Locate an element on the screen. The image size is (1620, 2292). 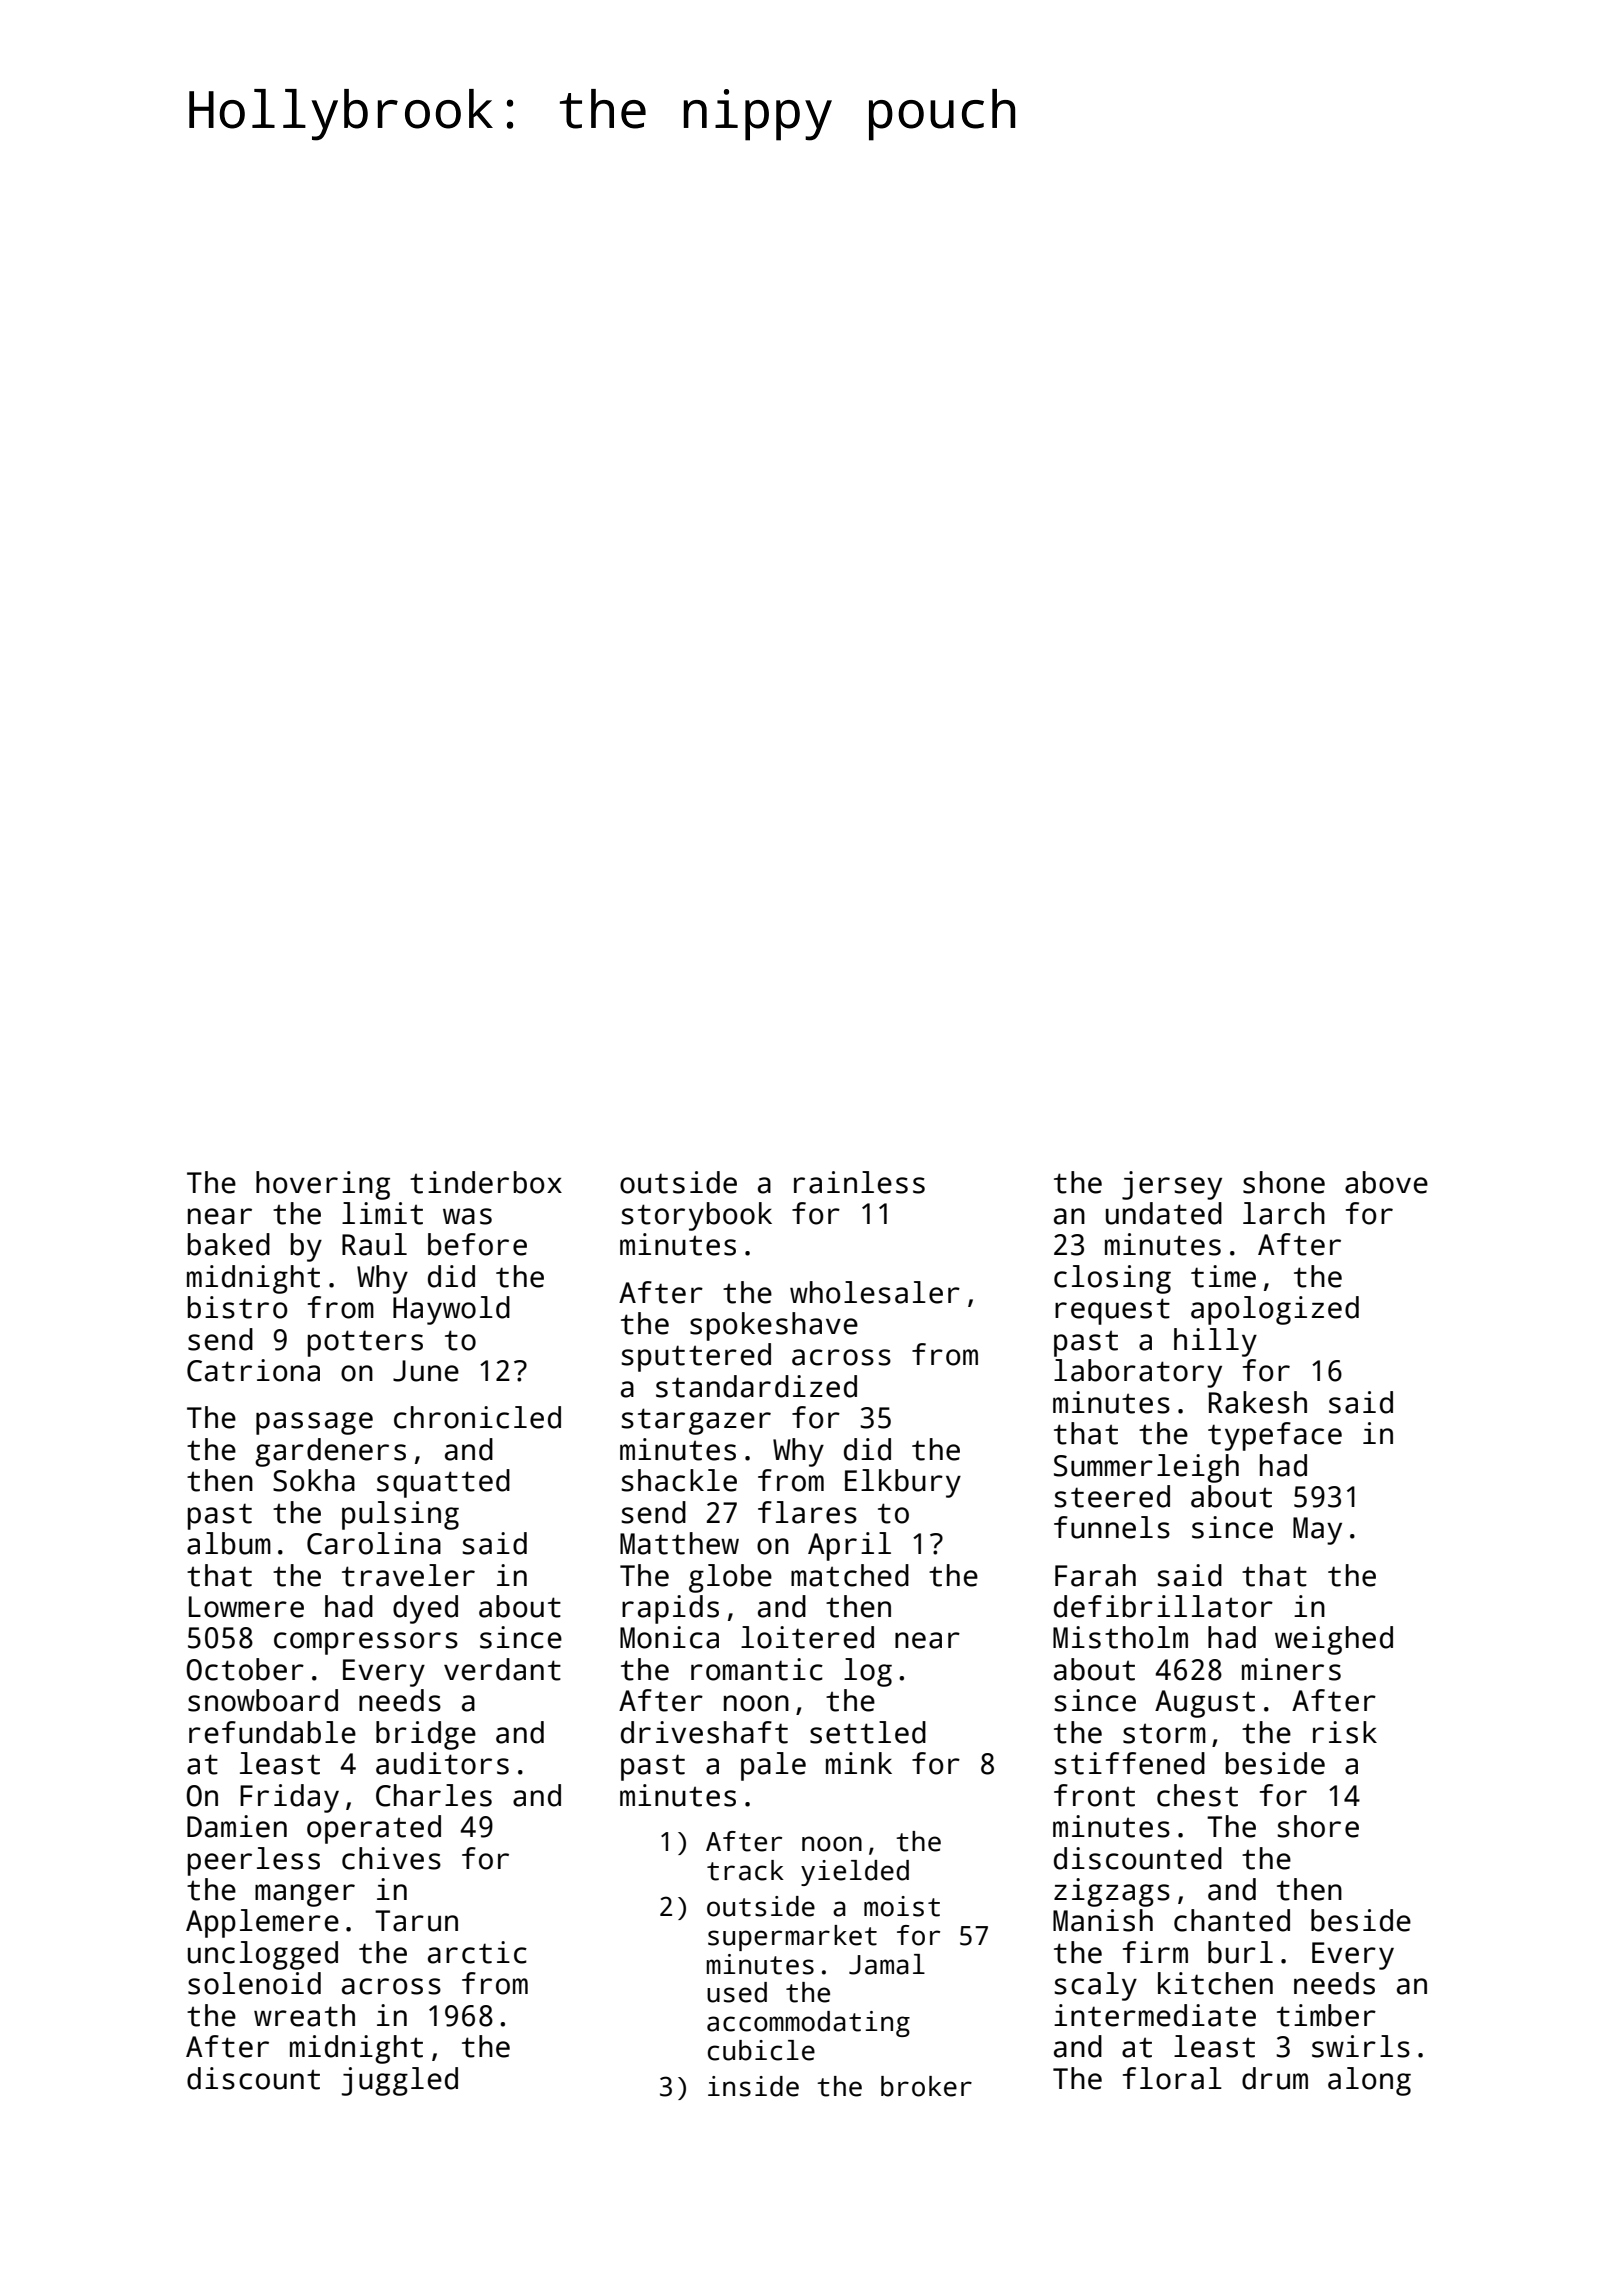
mink is located at coordinates (859, 1763).
